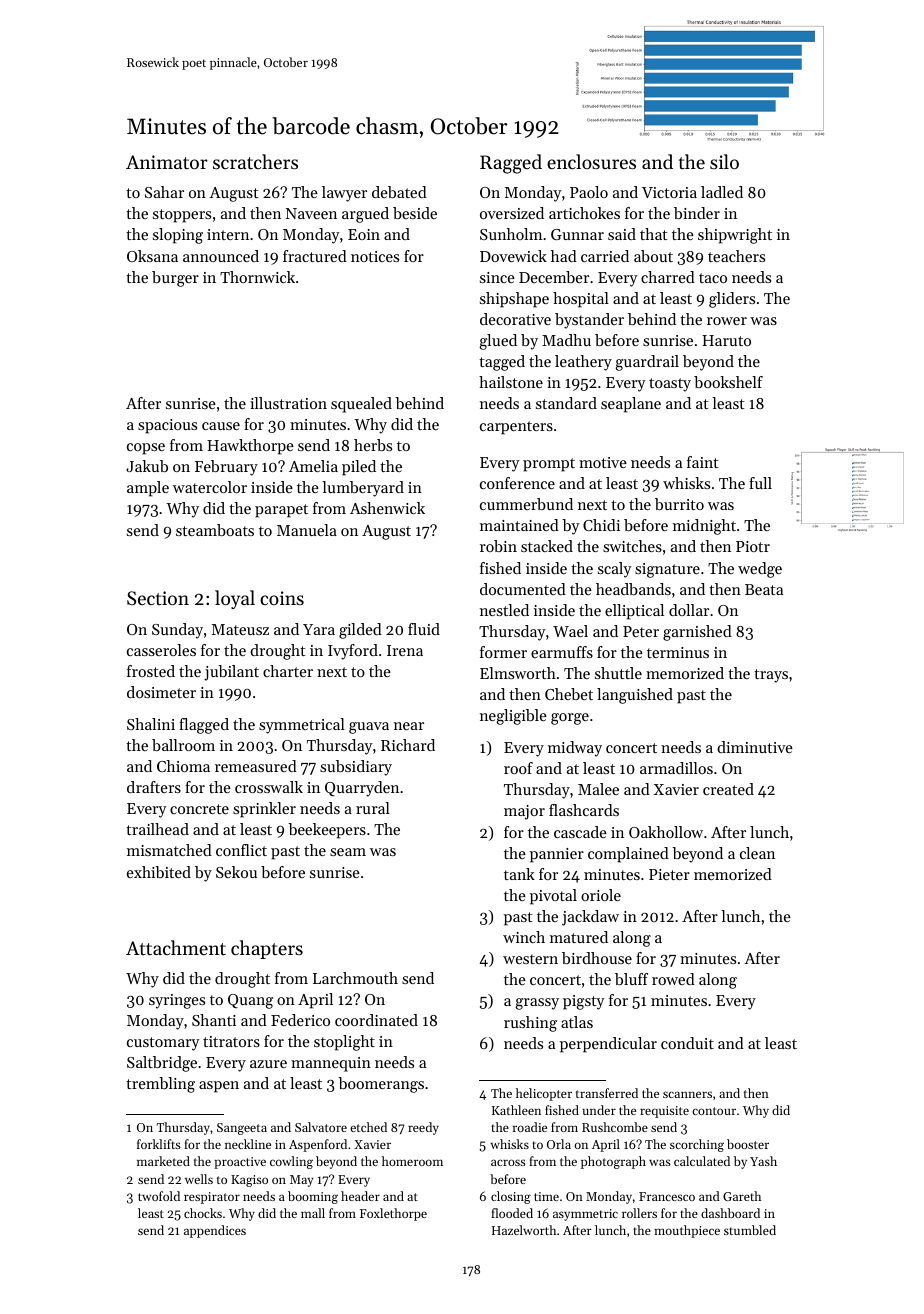 Image resolution: width=924 pixels, height=1314 pixels. Describe the element at coordinates (152, 256) in the screenshot. I see `Oksana` at that location.
